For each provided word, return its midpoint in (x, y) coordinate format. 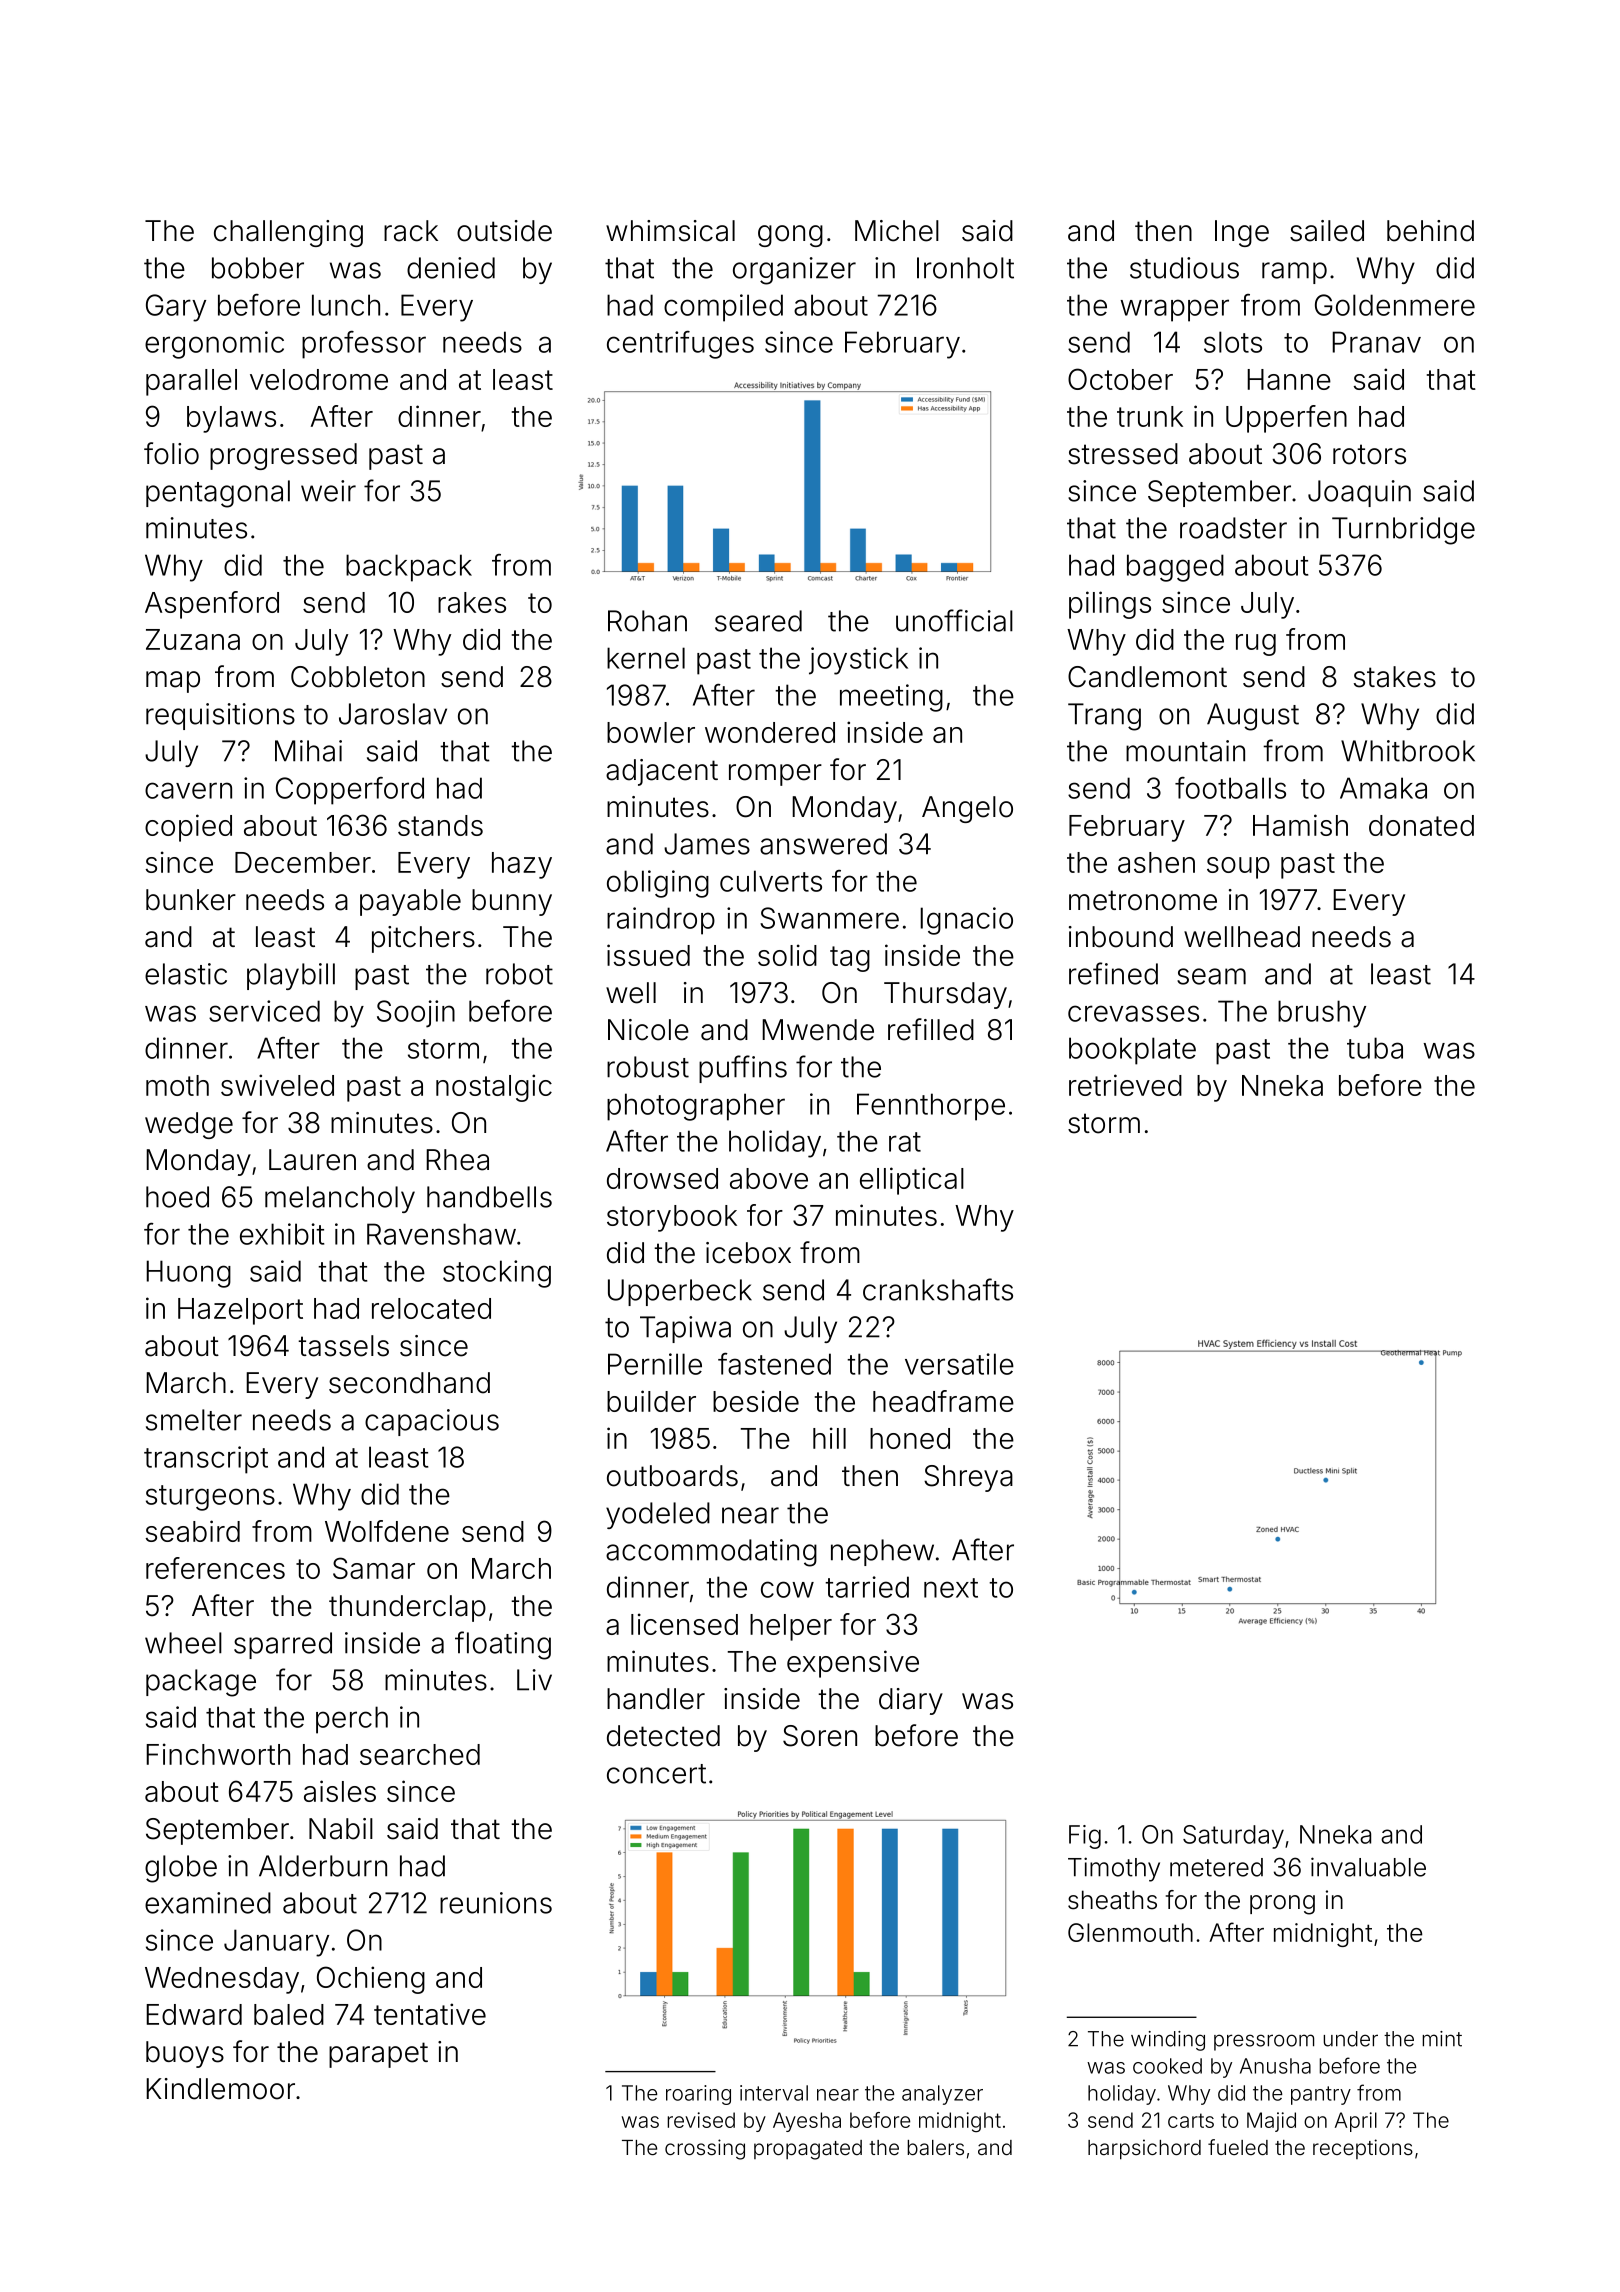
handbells (489, 1197)
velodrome (319, 379)
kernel (646, 658)
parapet (378, 2055)
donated (1421, 825)
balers (935, 2147)
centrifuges (680, 345)
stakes (1395, 677)
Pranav (1376, 342)
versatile (959, 1364)
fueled (1238, 2147)
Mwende (818, 1030)
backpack (409, 568)
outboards (672, 1476)
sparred (283, 1645)
